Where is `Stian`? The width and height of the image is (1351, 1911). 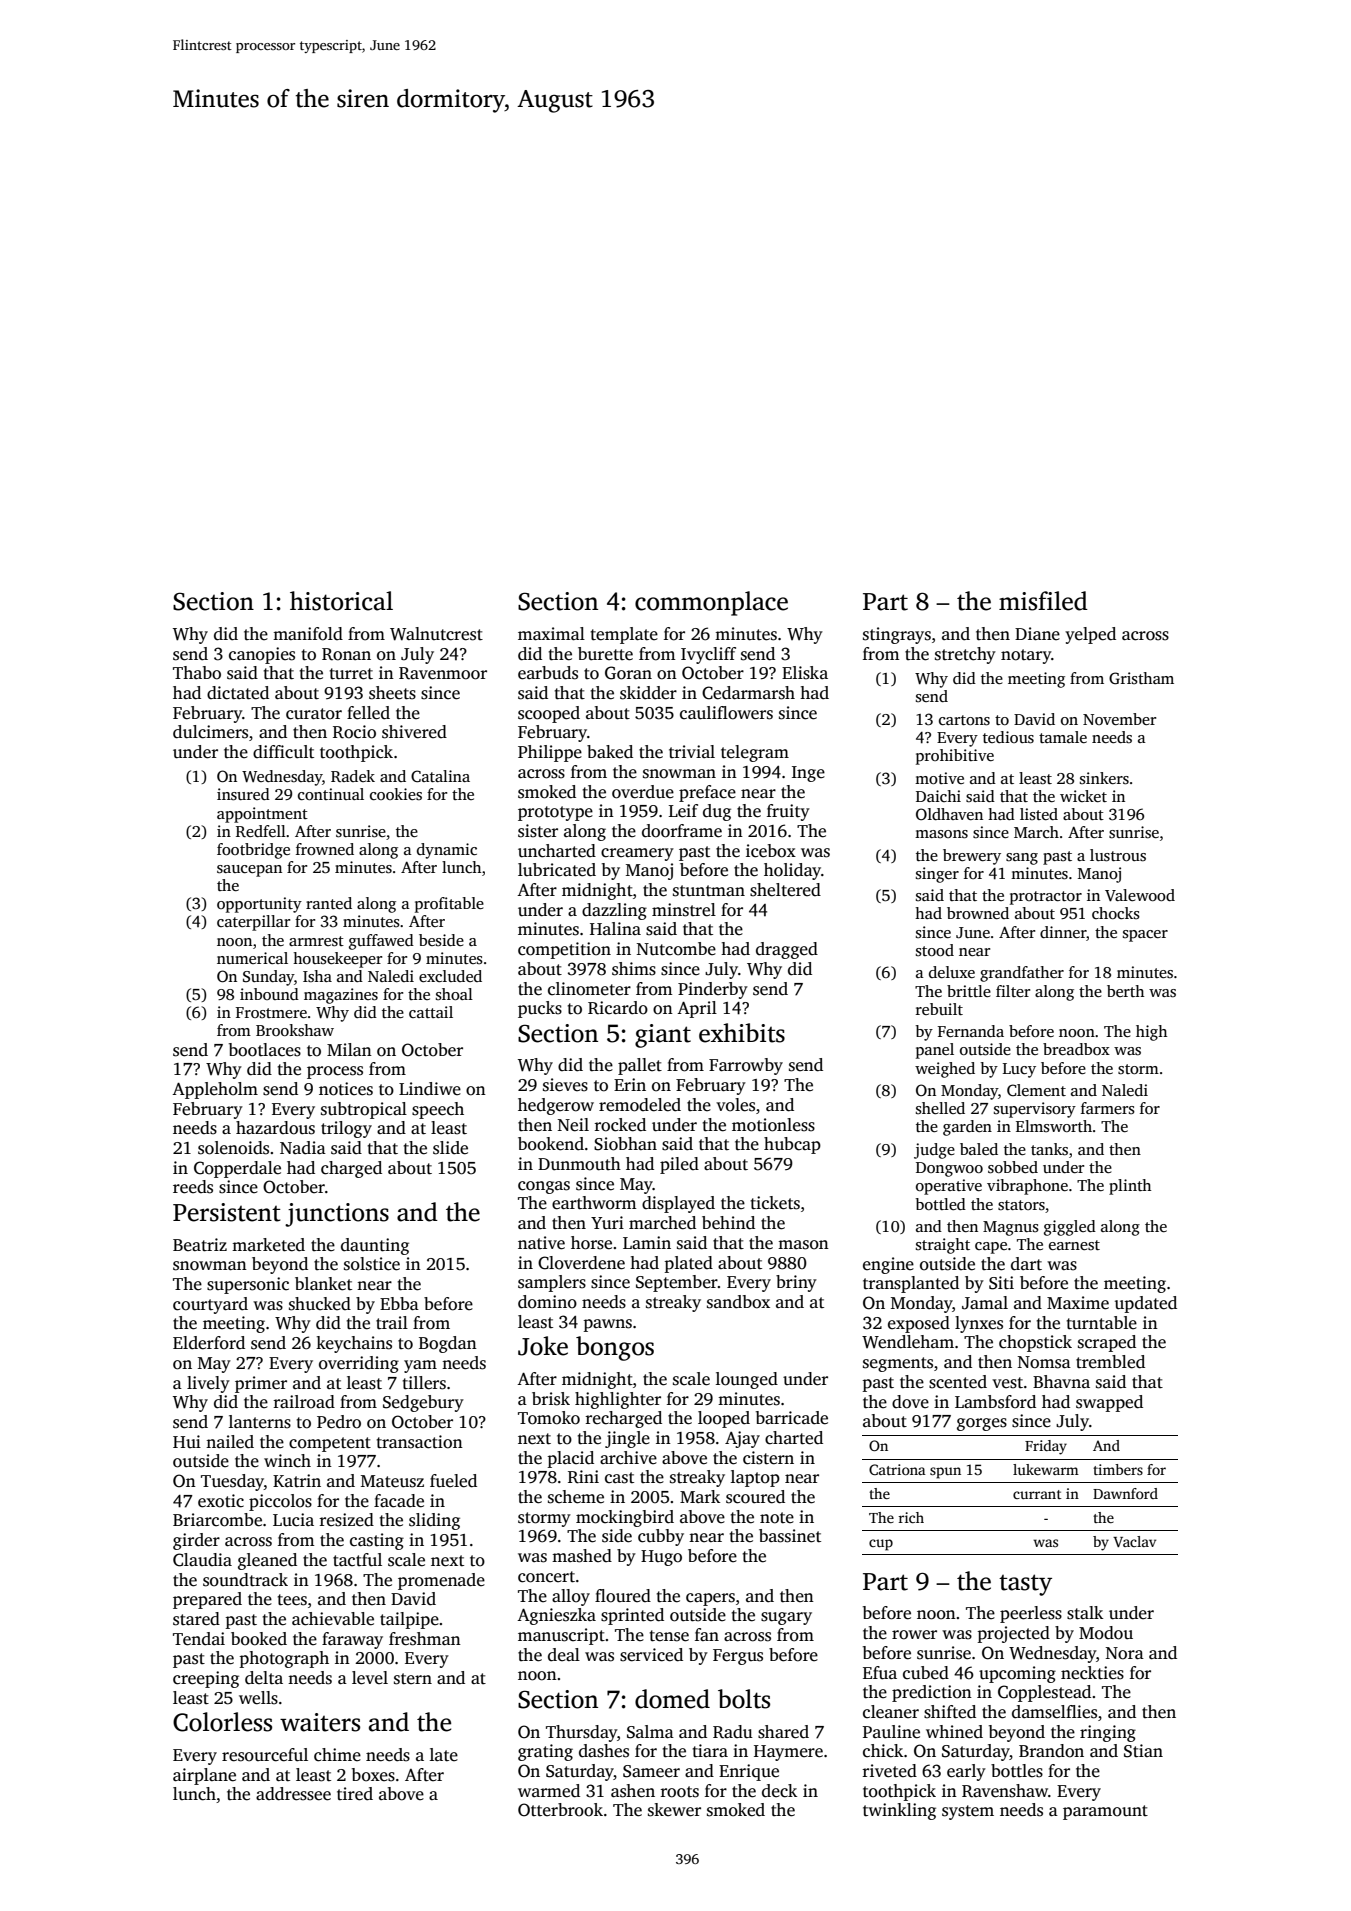 Stian is located at coordinates (1143, 1751).
